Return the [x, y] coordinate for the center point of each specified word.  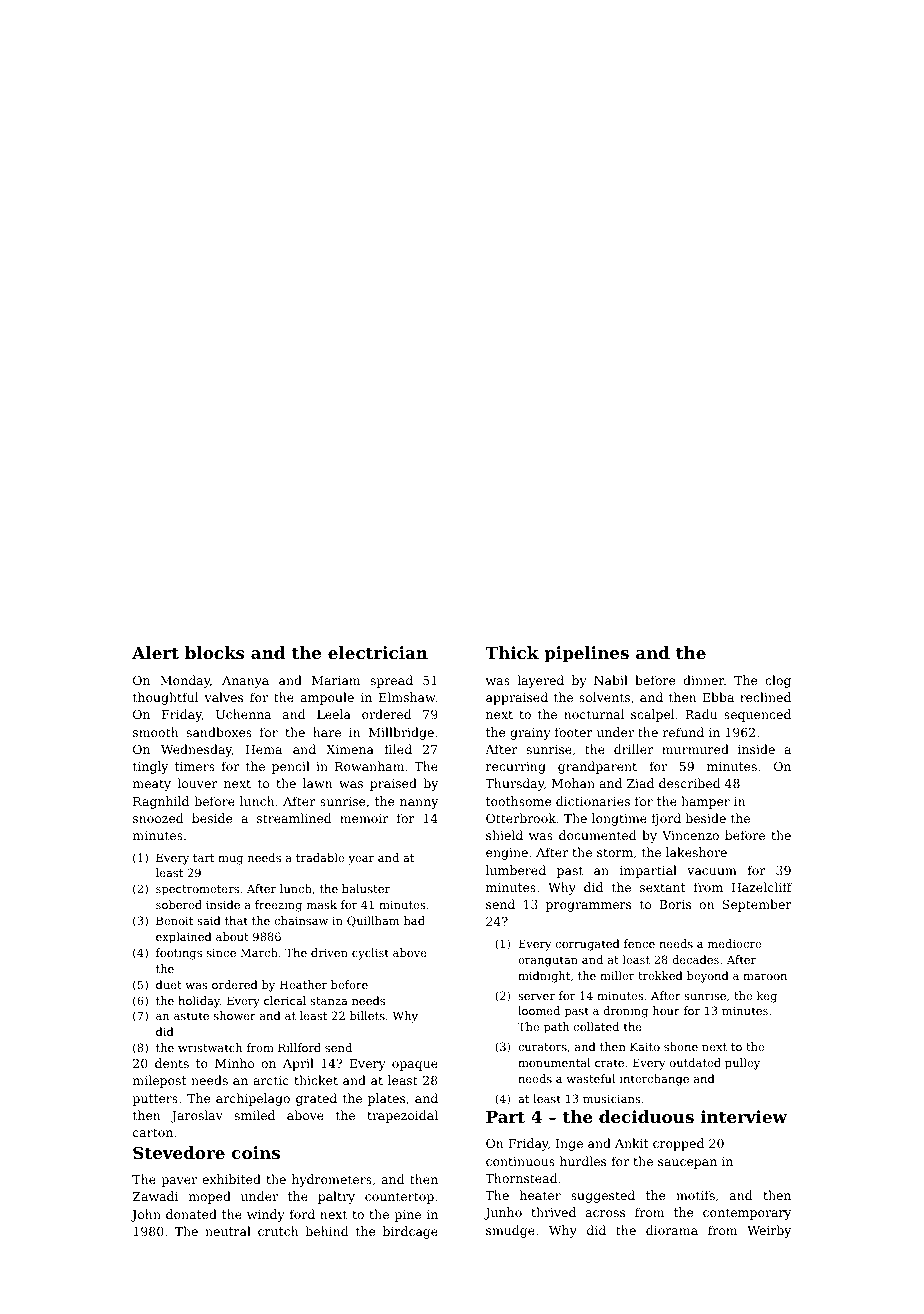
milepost [159, 1081]
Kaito [645, 1046]
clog [778, 681]
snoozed [158, 818]
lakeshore [696, 852]
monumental [554, 1062]
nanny [419, 804]
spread [391, 681]
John [146, 1215]
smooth [156, 732]
